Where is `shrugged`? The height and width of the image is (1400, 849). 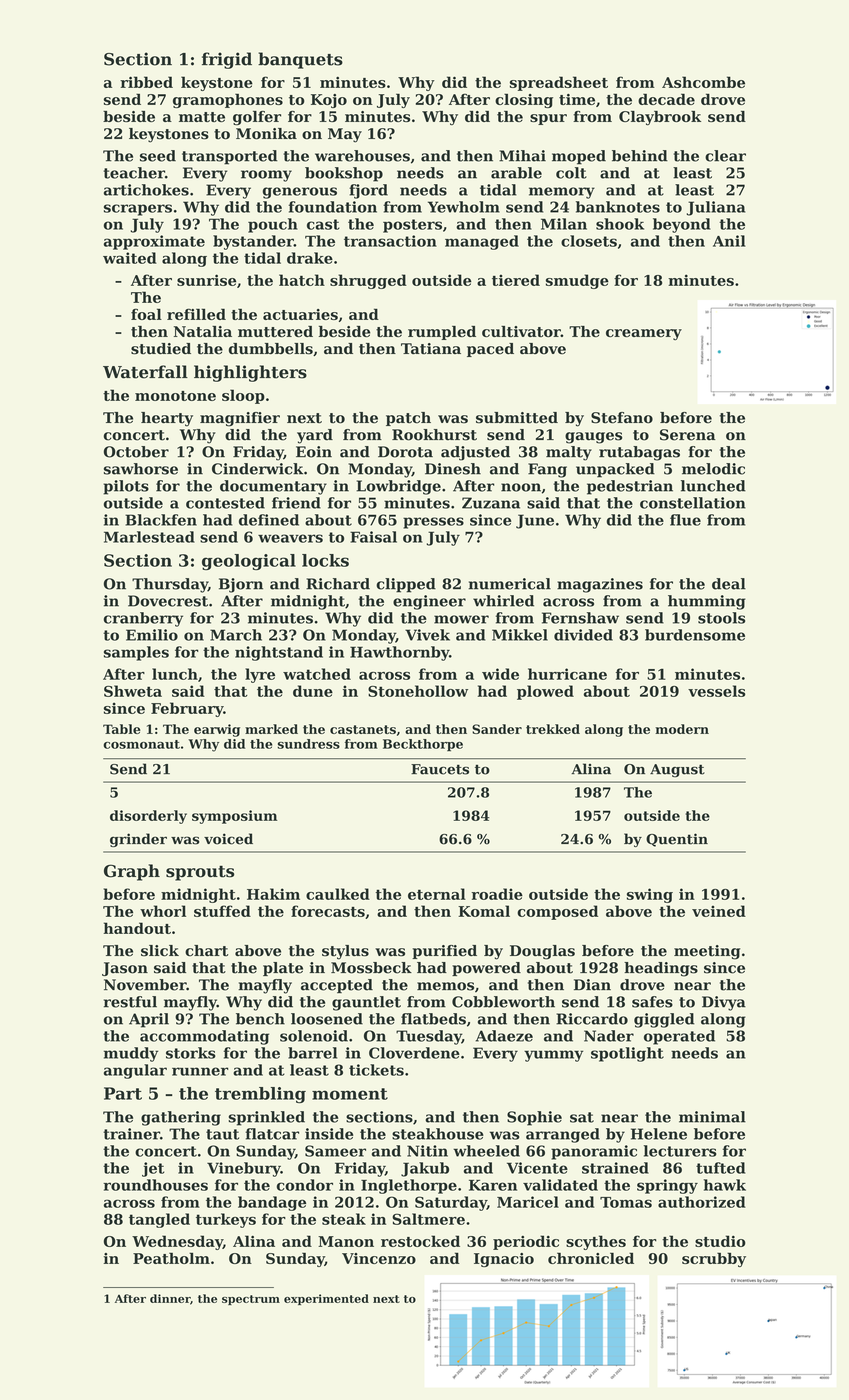 shrugged is located at coordinates (368, 281).
